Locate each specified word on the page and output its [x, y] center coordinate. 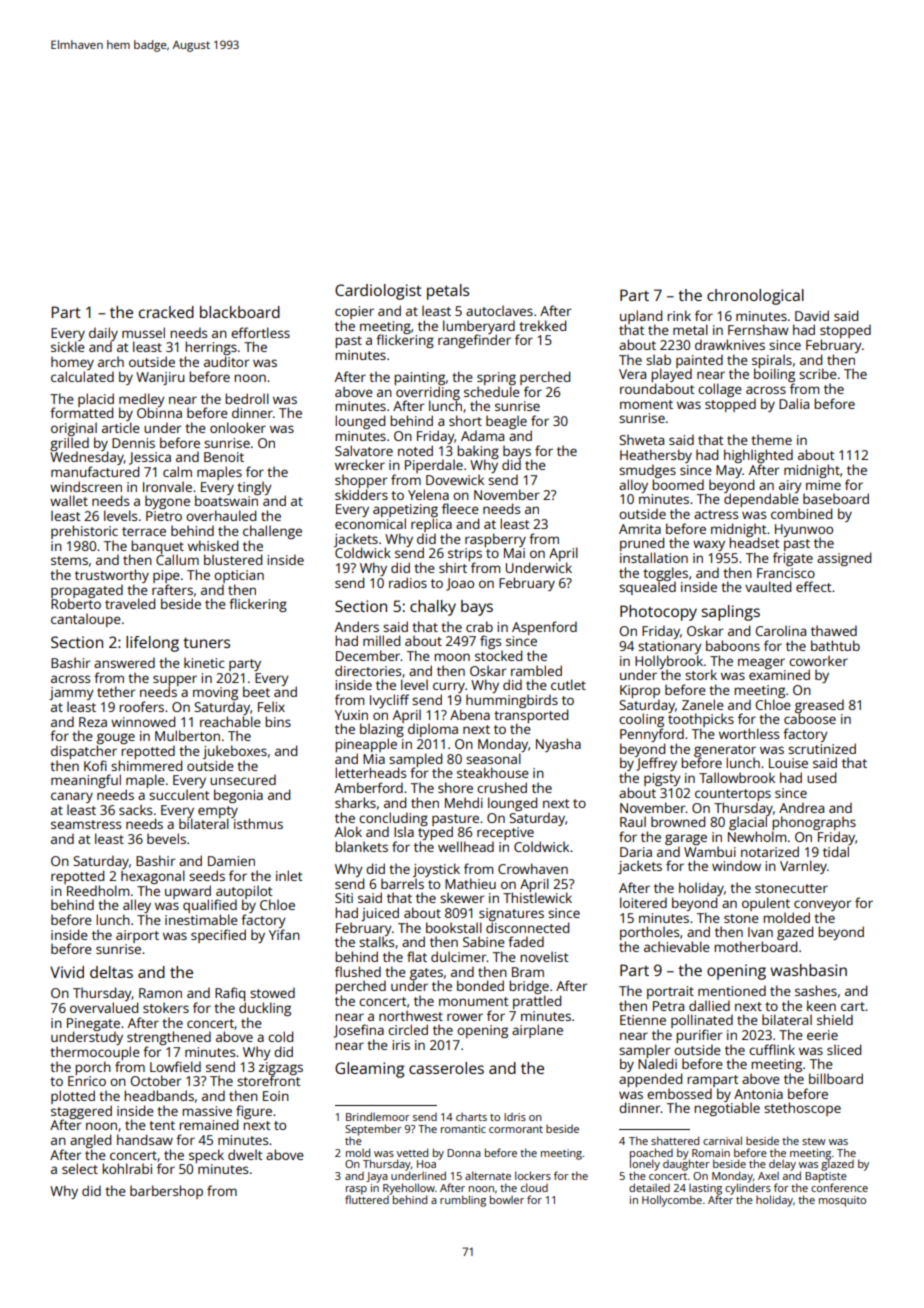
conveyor [822, 905]
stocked [498, 655]
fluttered [367, 1199]
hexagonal [153, 877]
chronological [755, 297]
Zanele [703, 704]
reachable [230, 721]
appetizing [405, 510]
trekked [542, 325]
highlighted [758, 456]
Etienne [643, 1020]
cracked [166, 312]
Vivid [67, 972]
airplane [537, 1031]
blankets [361, 846]
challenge [272, 532]
